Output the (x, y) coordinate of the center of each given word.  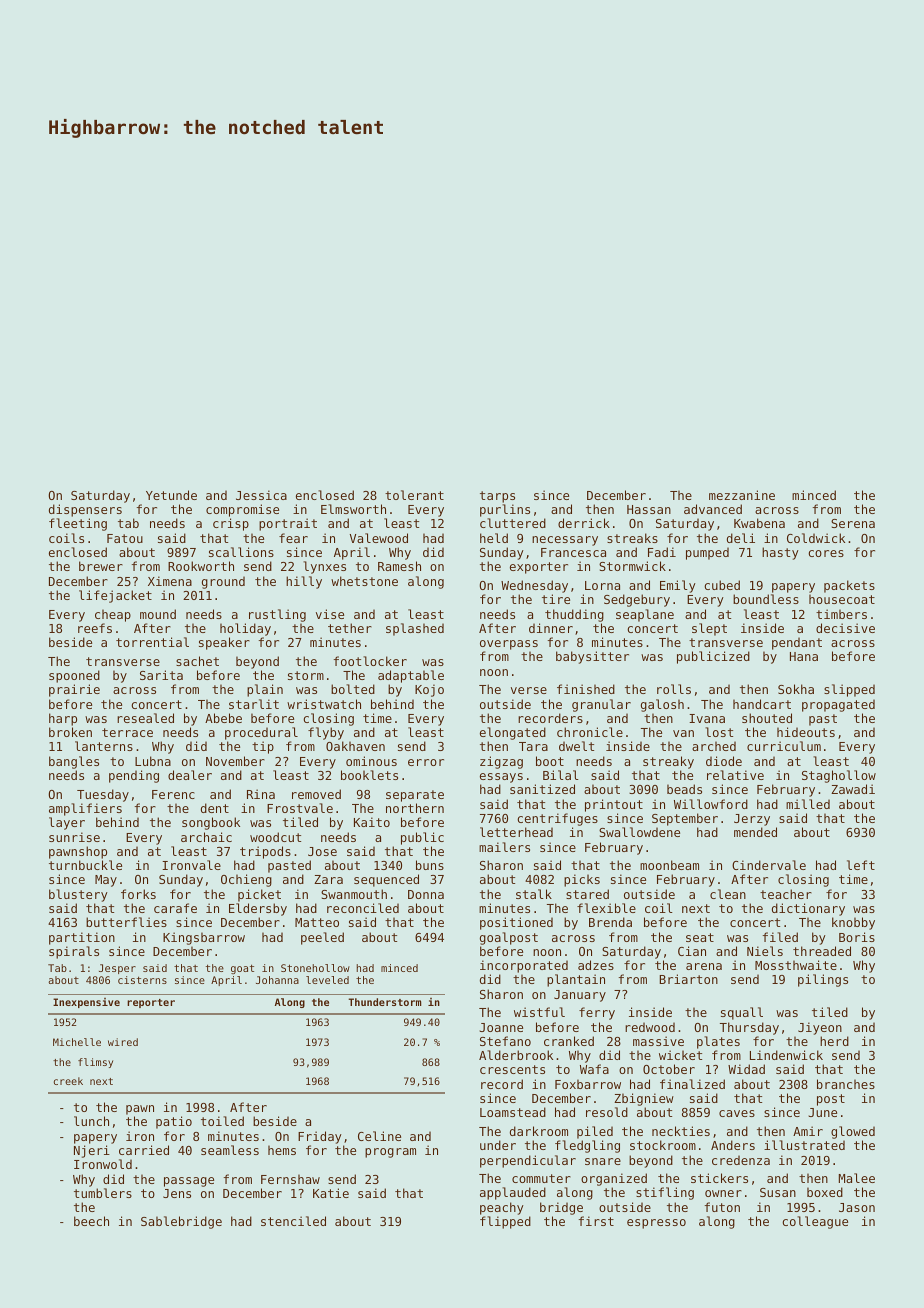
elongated (513, 733)
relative (735, 775)
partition (82, 938)
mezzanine (742, 495)
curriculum (784, 746)
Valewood (379, 538)
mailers (504, 847)
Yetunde (171, 495)
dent (215, 808)
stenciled (293, 1221)
